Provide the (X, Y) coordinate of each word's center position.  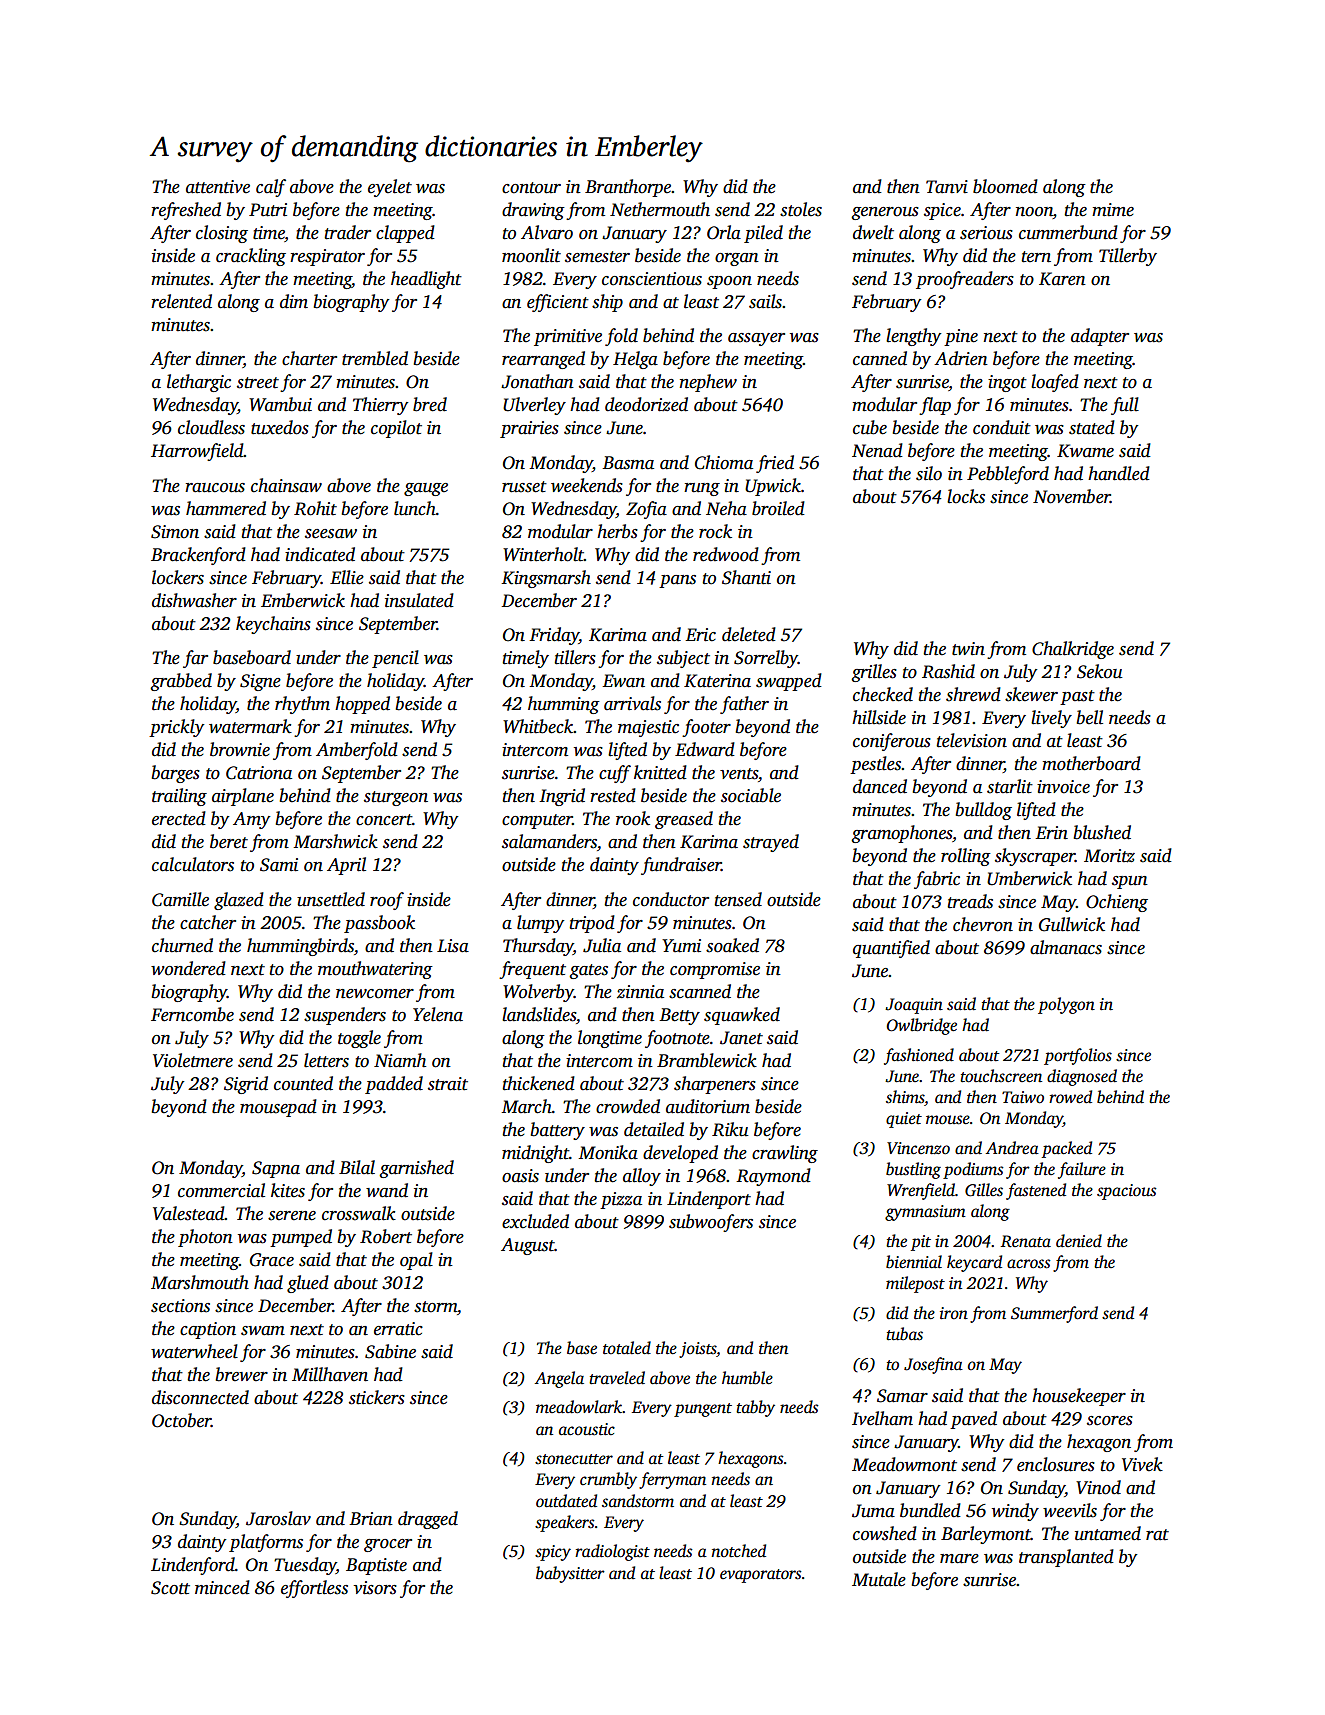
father (744, 705)
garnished (416, 1169)
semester (597, 257)
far (195, 659)
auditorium (708, 1106)
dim (294, 301)
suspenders (345, 1016)
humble (747, 1378)
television (971, 740)
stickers (377, 1397)
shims (905, 1098)
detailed (654, 1129)
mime (1113, 210)
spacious (1127, 1192)
